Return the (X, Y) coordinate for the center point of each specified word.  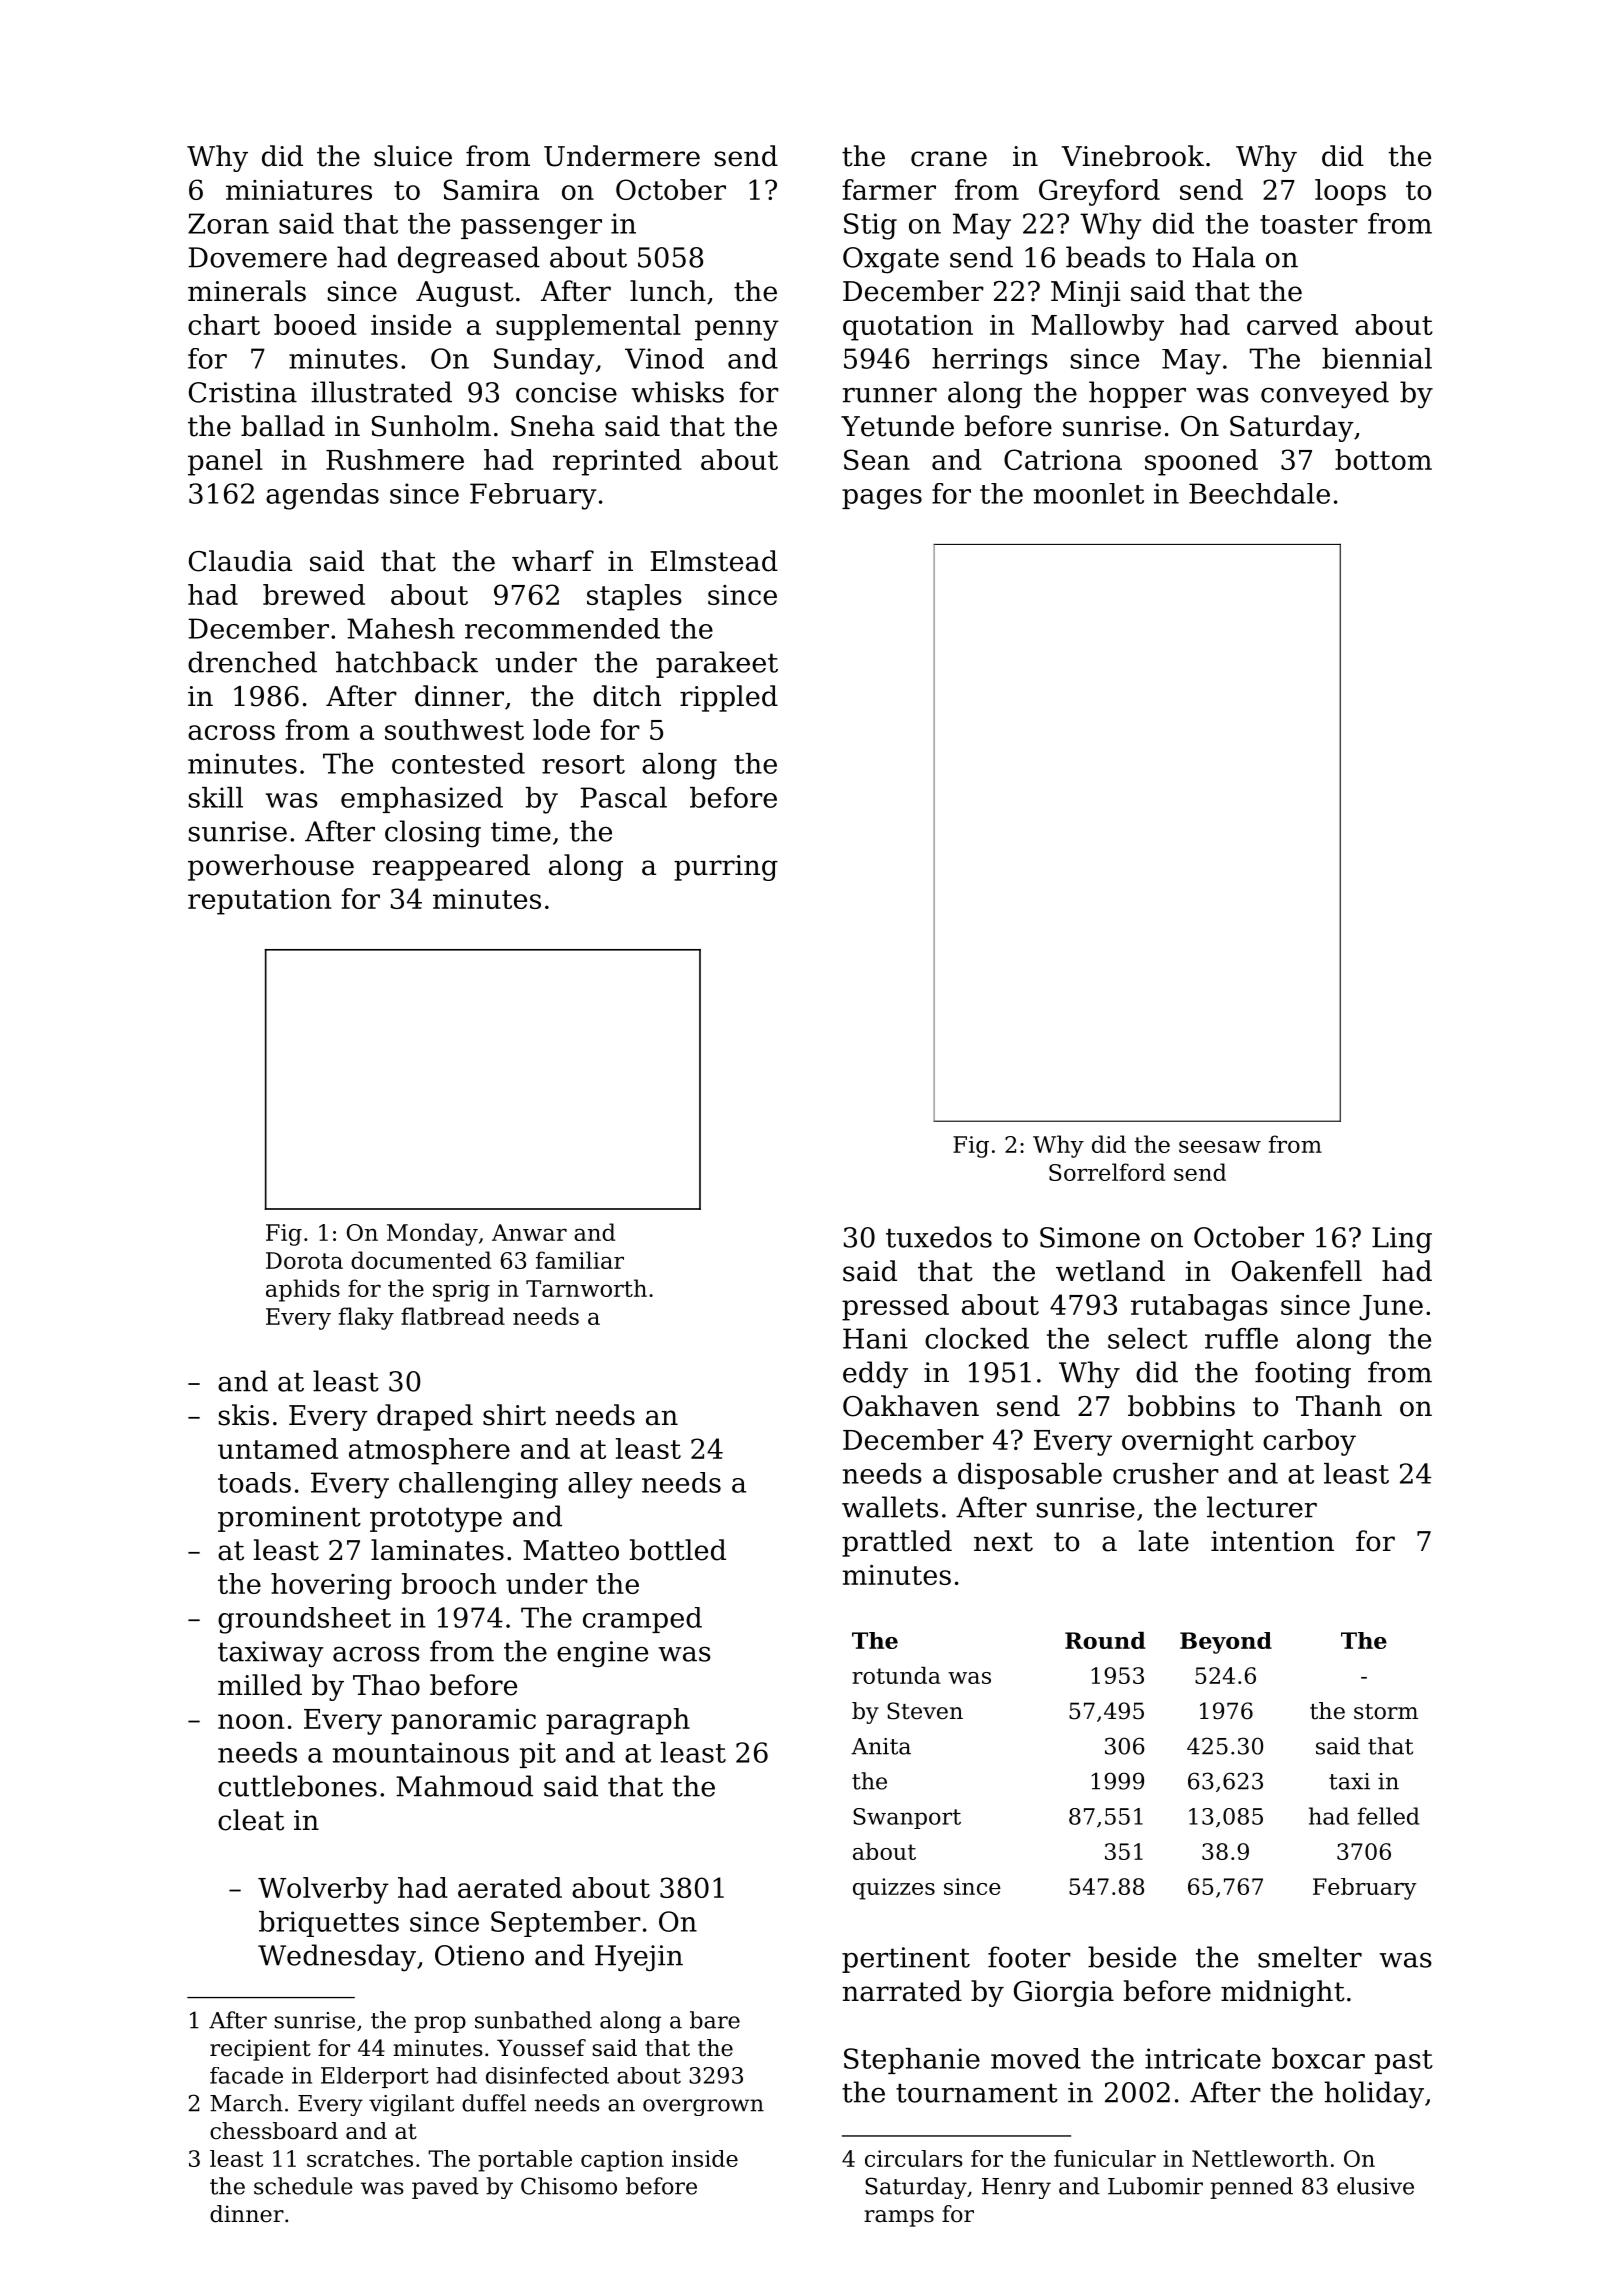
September (566, 1924)
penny (737, 330)
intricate (1203, 2058)
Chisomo (569, 2186)
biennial (1377, 358)
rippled (729, 698)
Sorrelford (1107, 1172)
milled (260, 1685)
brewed (314, 594)
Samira (491, 189)
